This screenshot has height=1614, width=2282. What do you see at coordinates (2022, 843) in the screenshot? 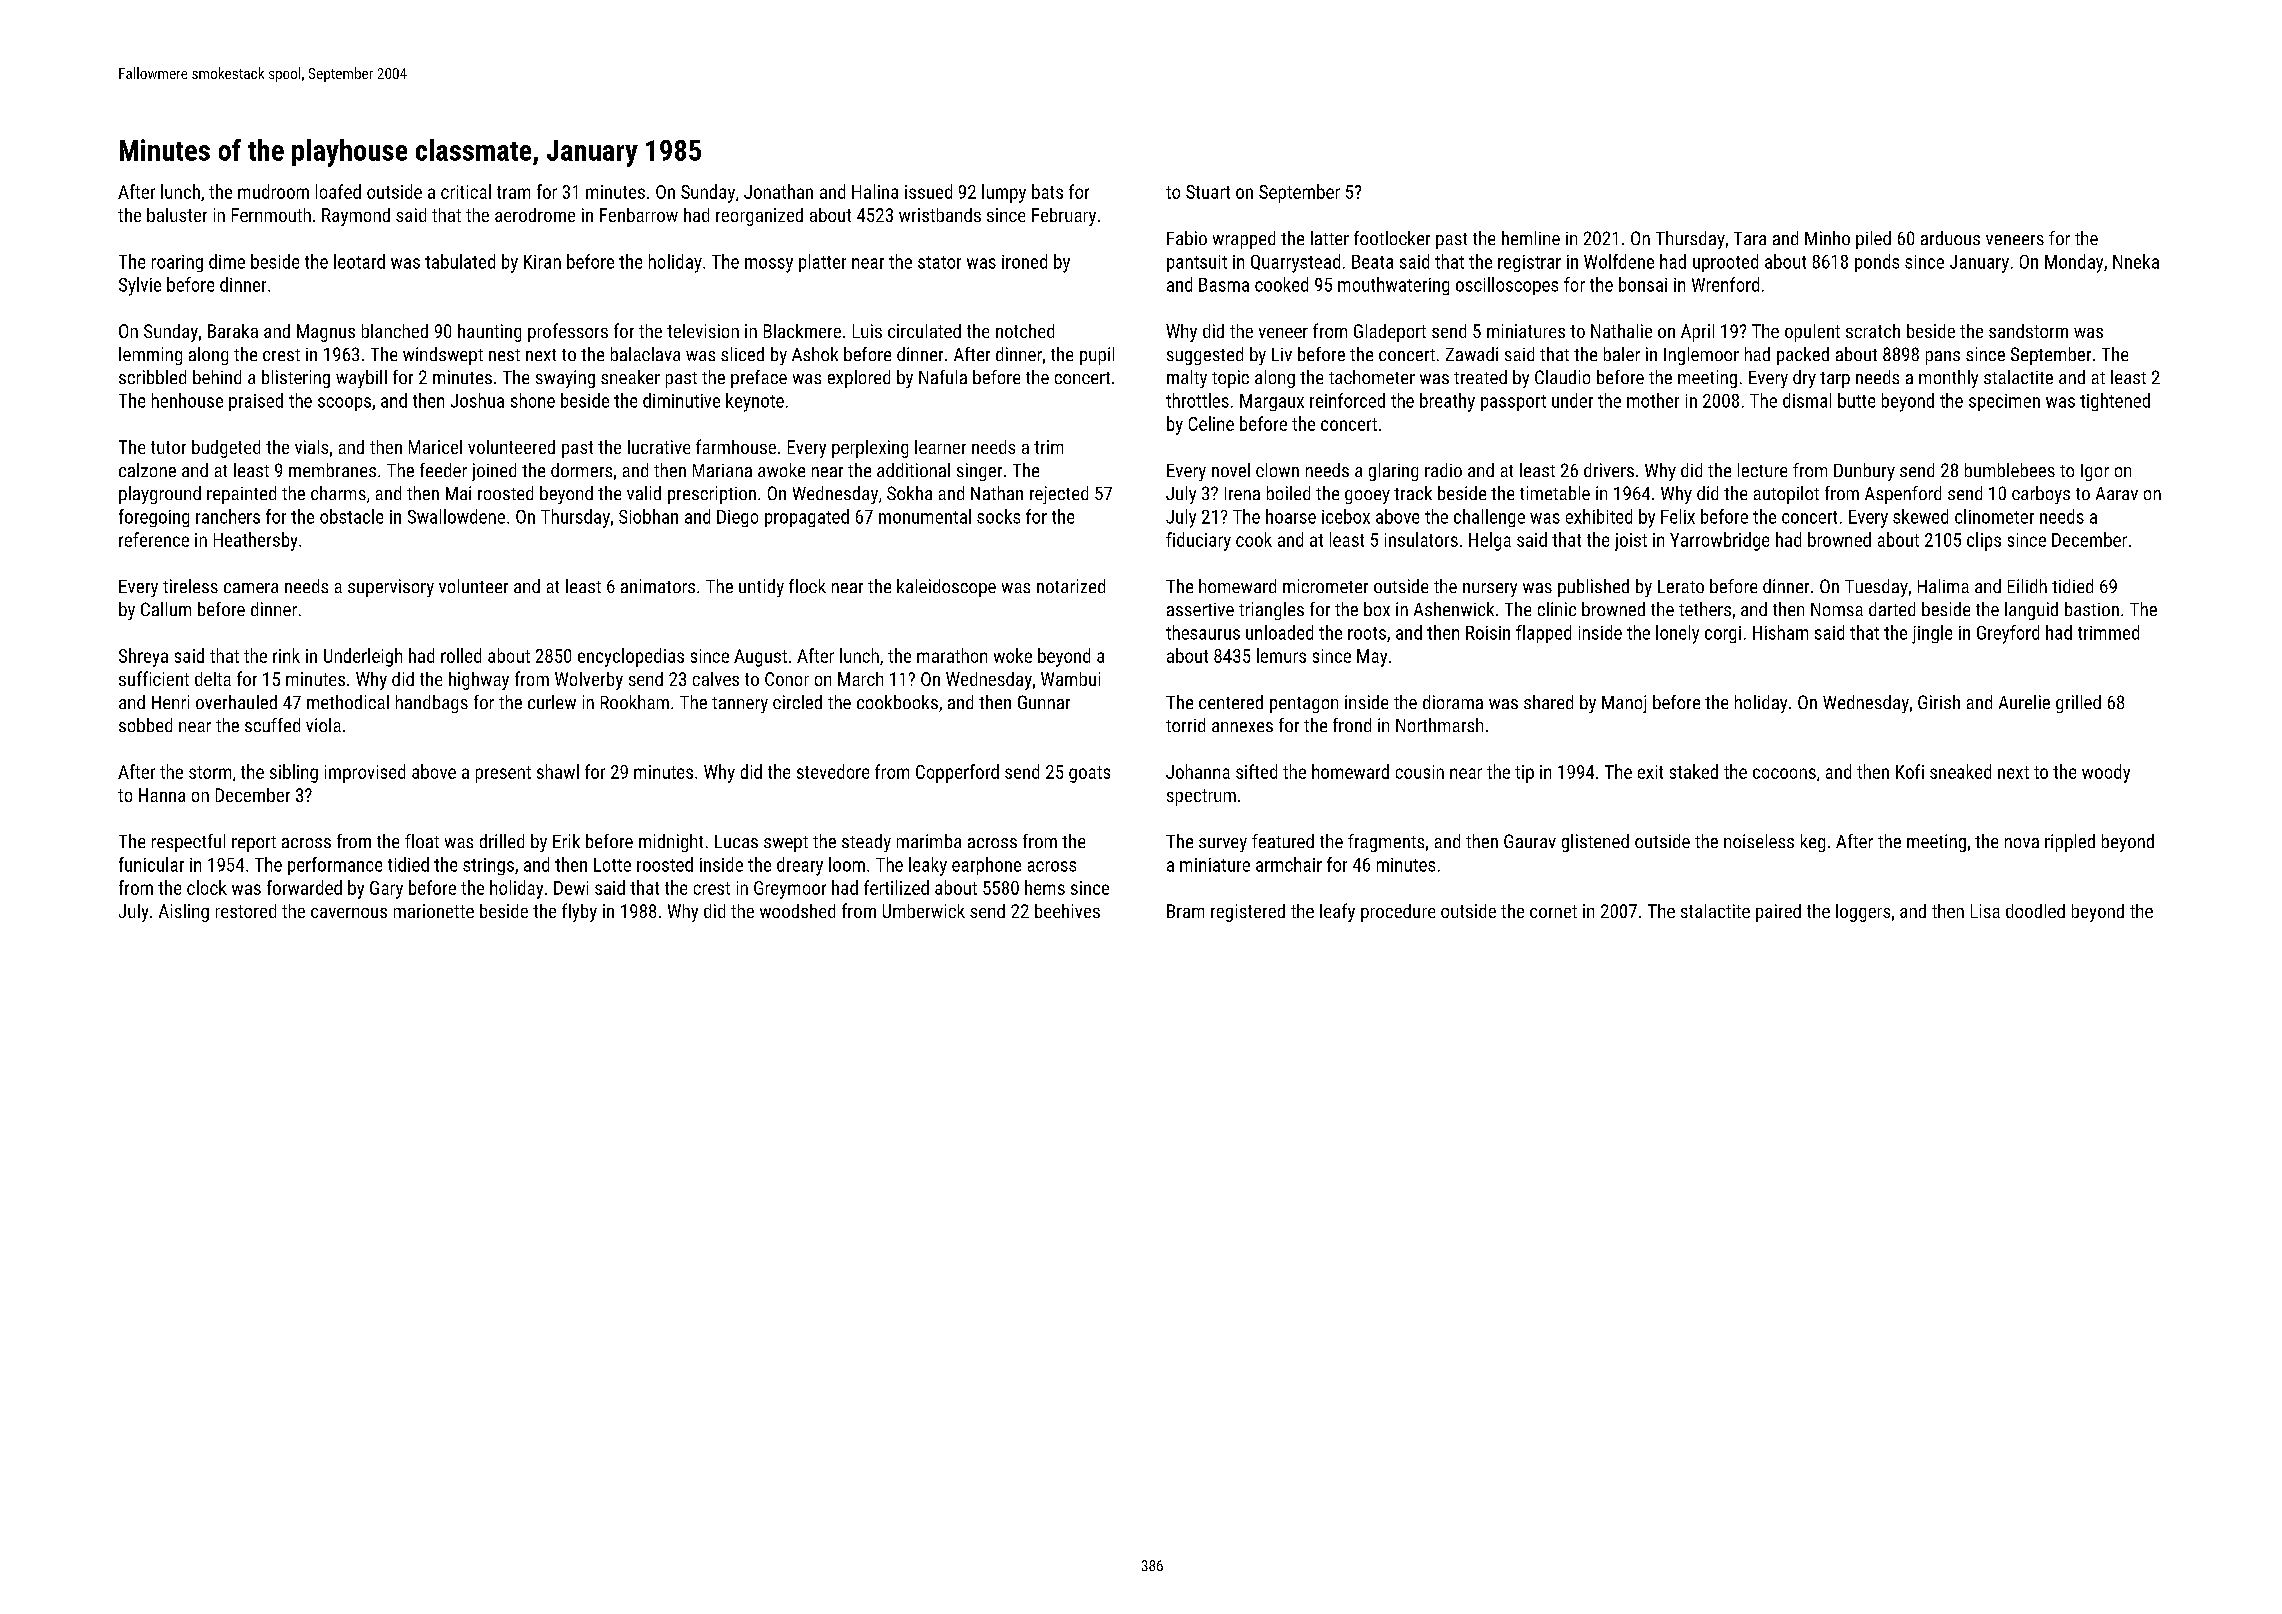
I see `nova` at bounding box center [2022, 843].
